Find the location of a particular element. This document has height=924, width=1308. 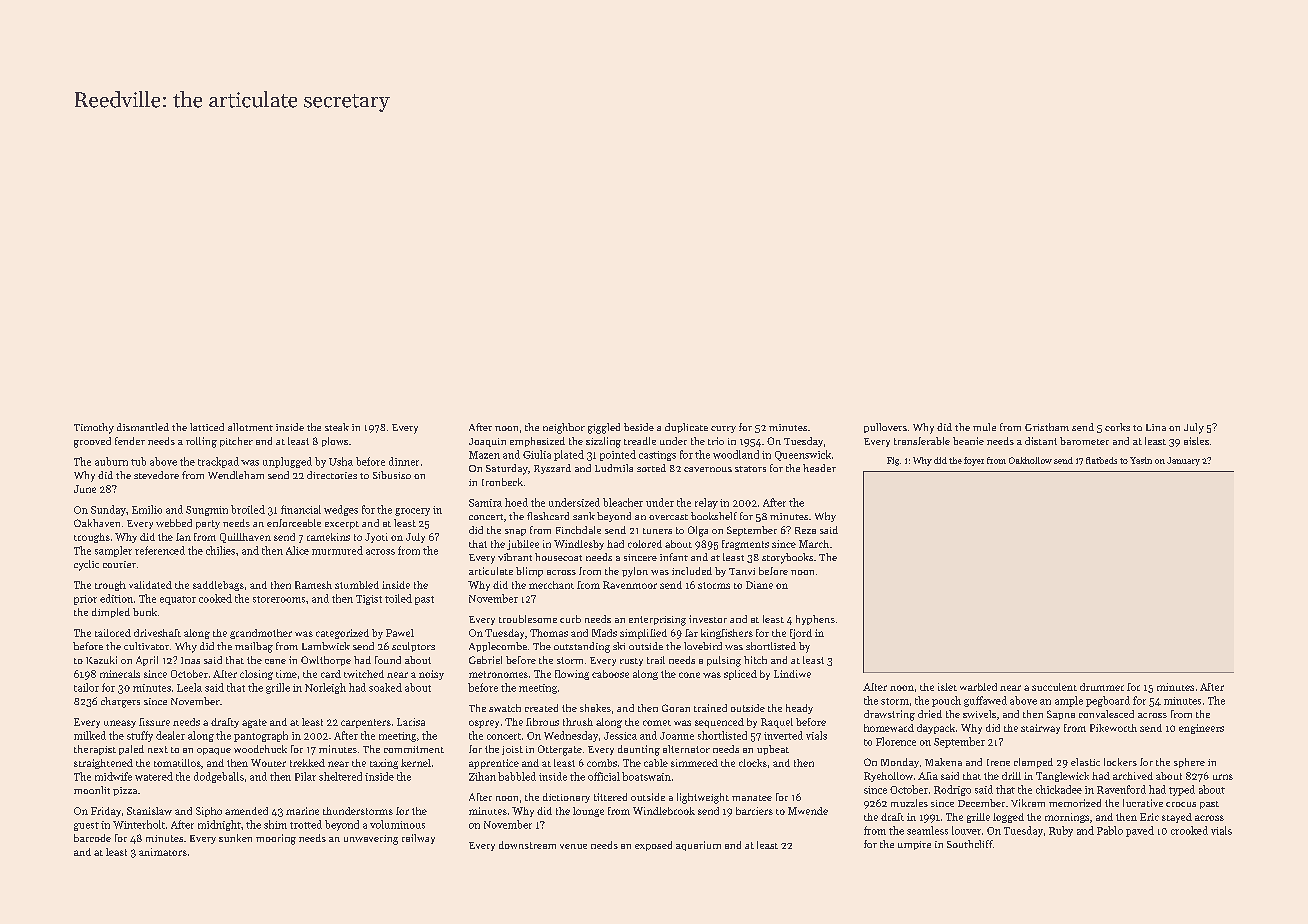

animators is located at coordinates (163, 852).
